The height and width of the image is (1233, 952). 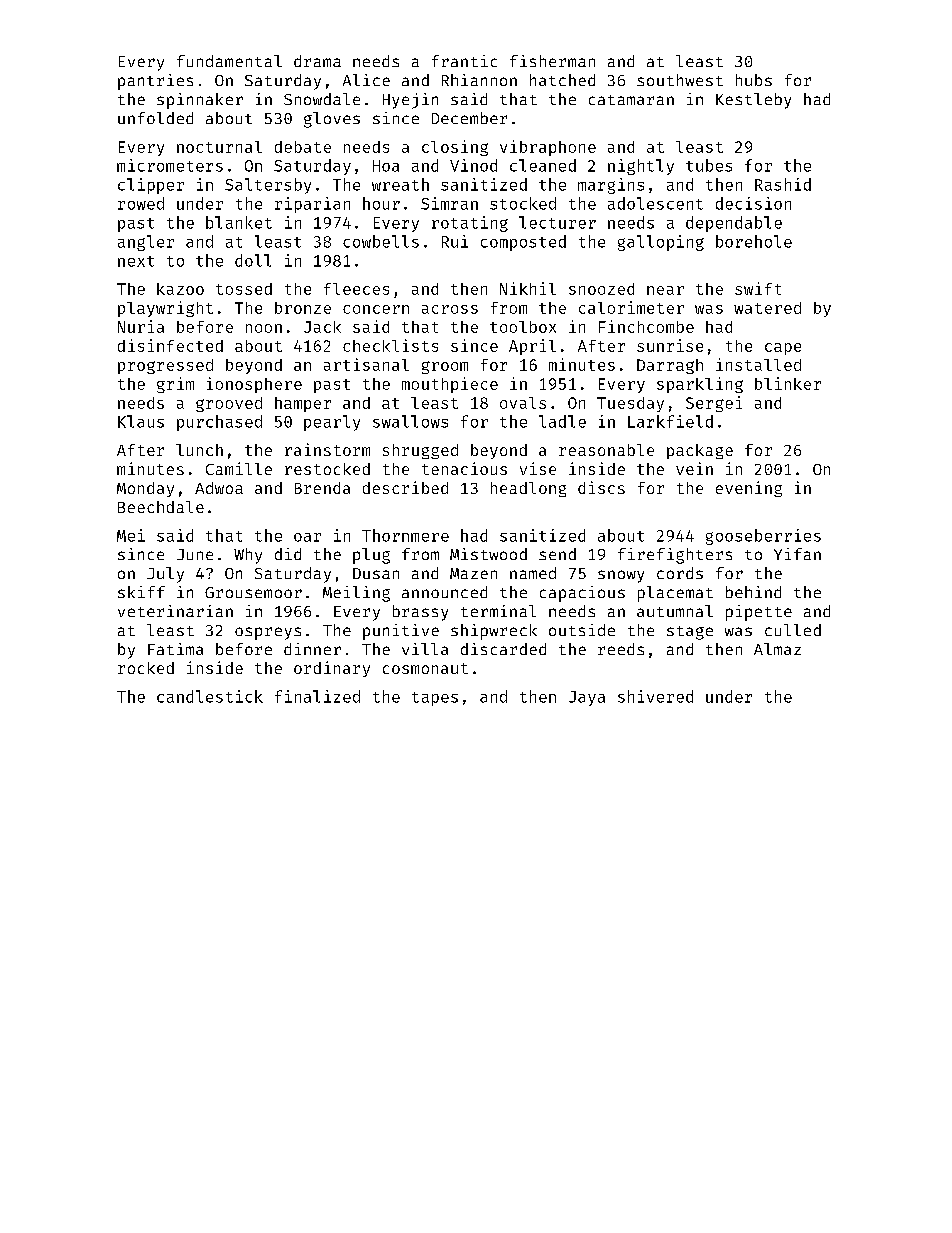 I want to click on groom, so click(x=445, y=367).
